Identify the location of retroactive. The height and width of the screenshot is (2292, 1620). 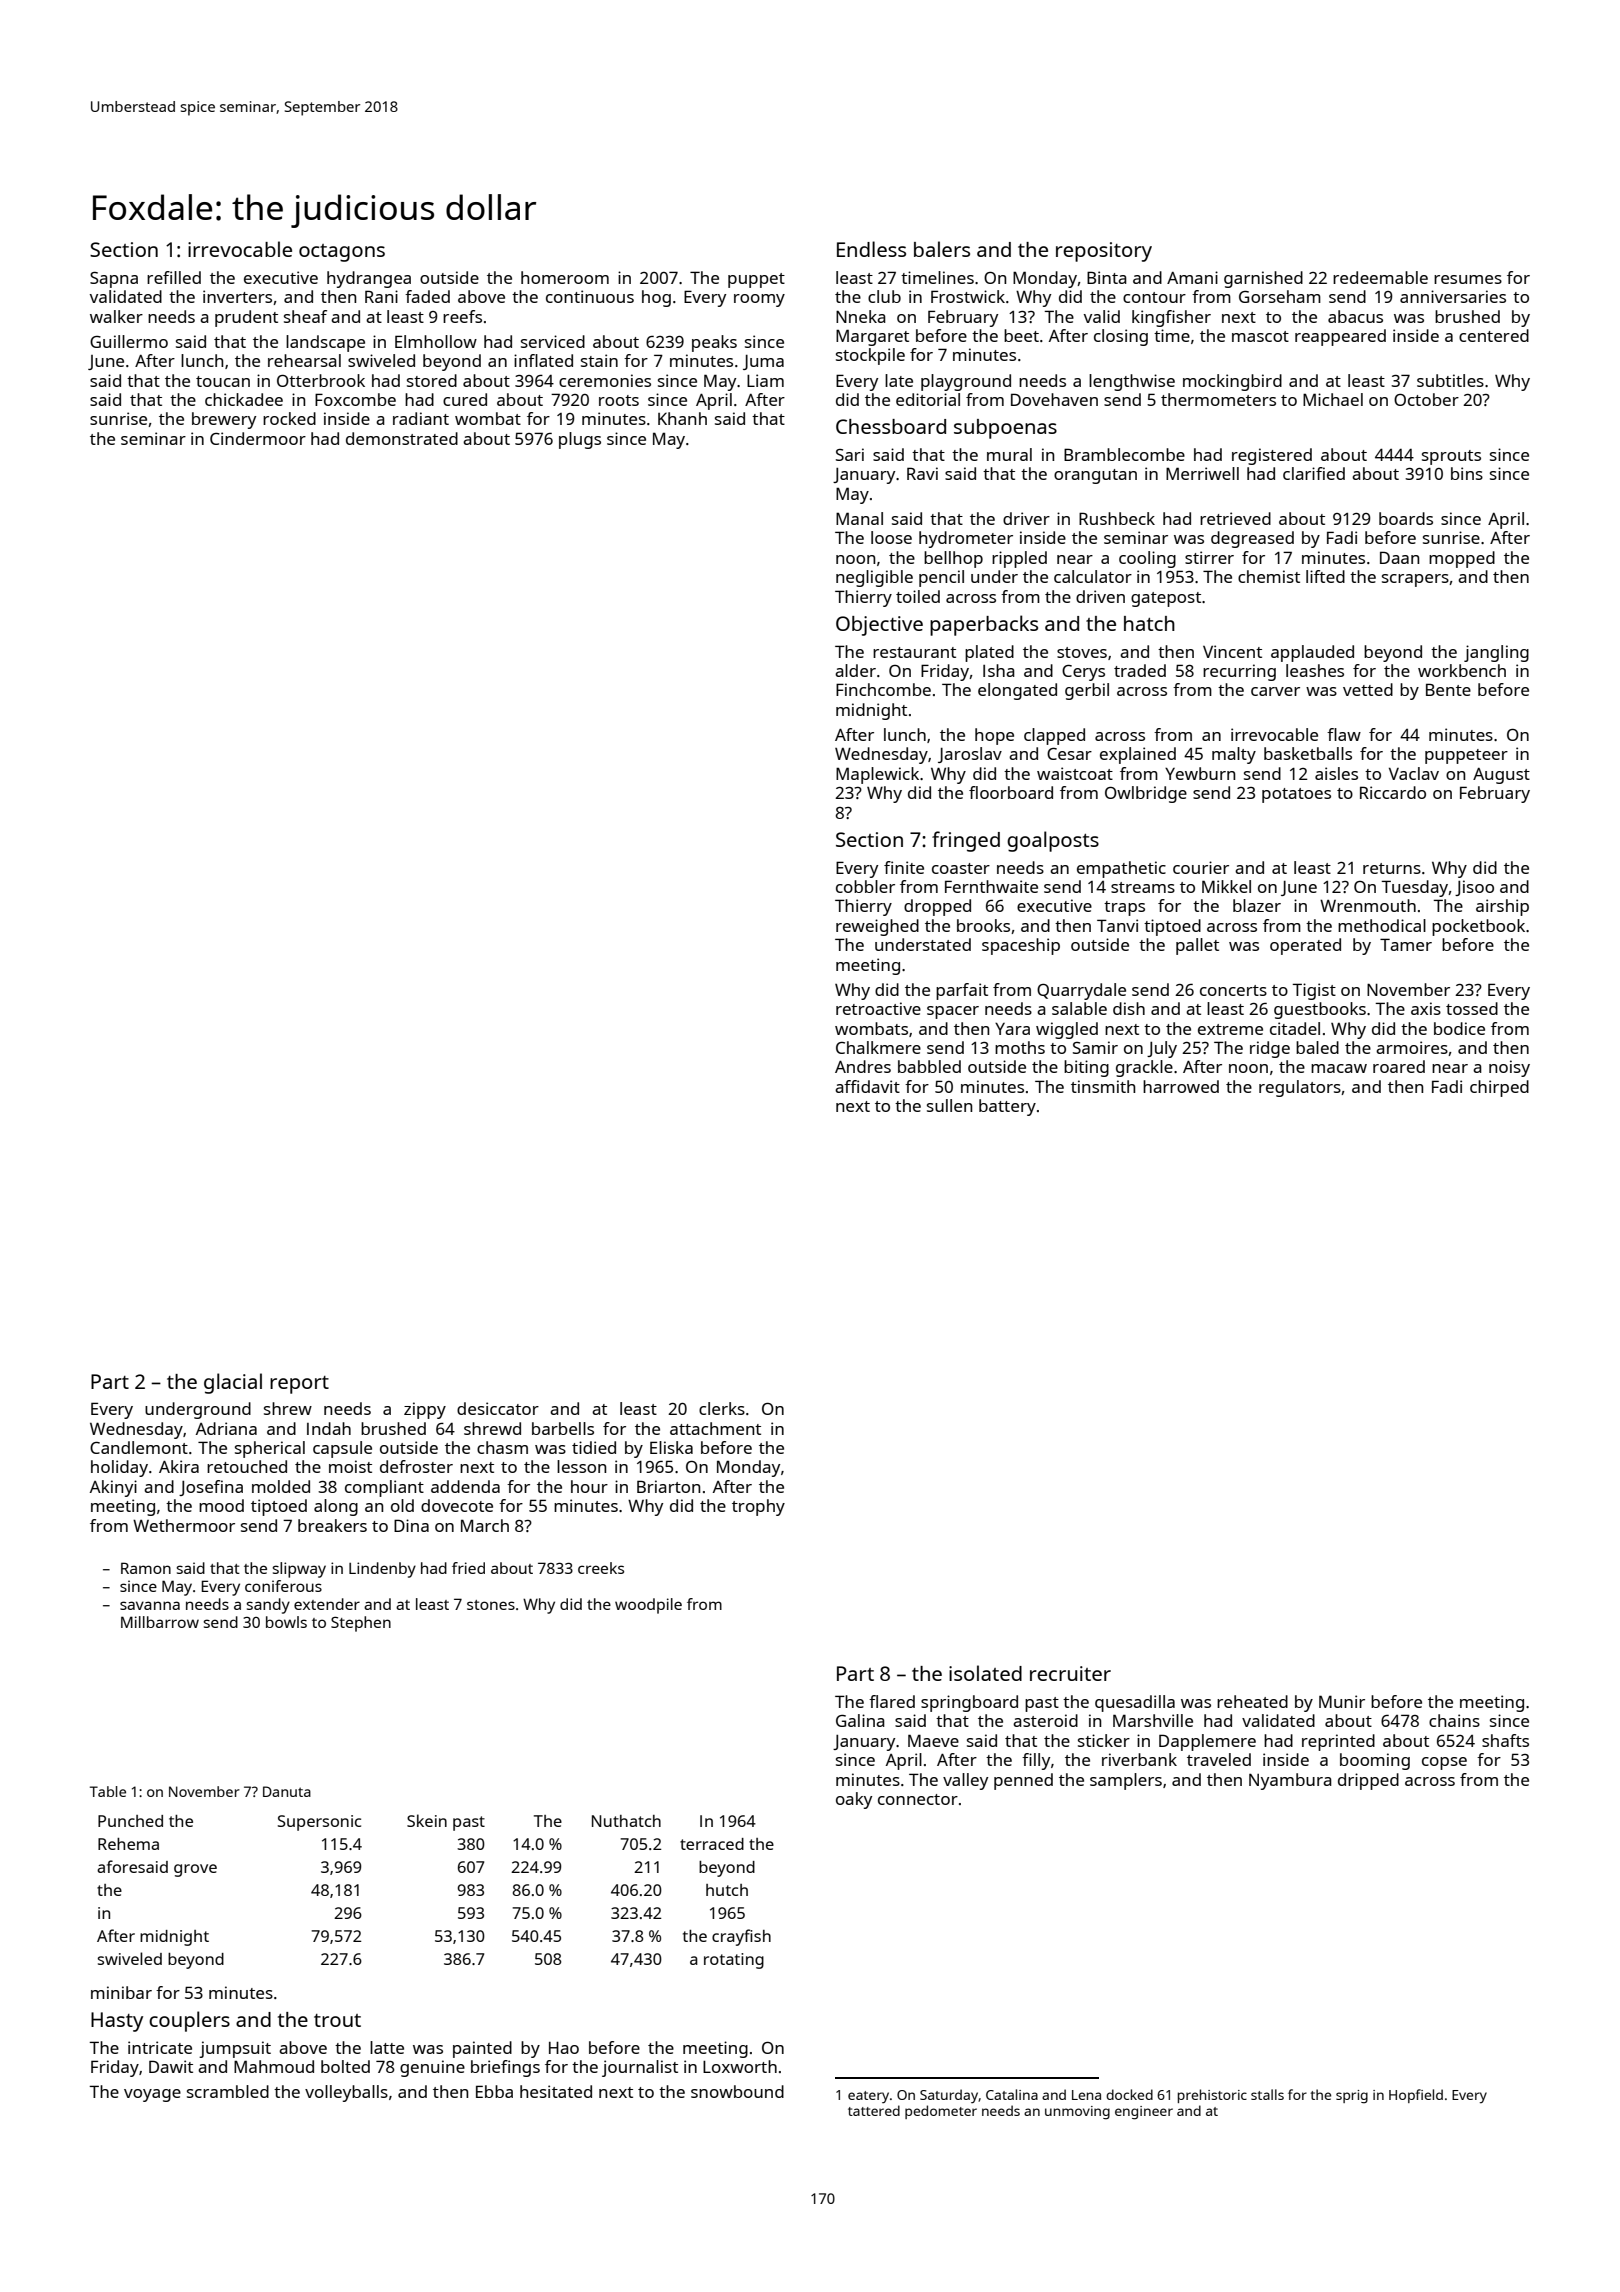
(878, 1008).
